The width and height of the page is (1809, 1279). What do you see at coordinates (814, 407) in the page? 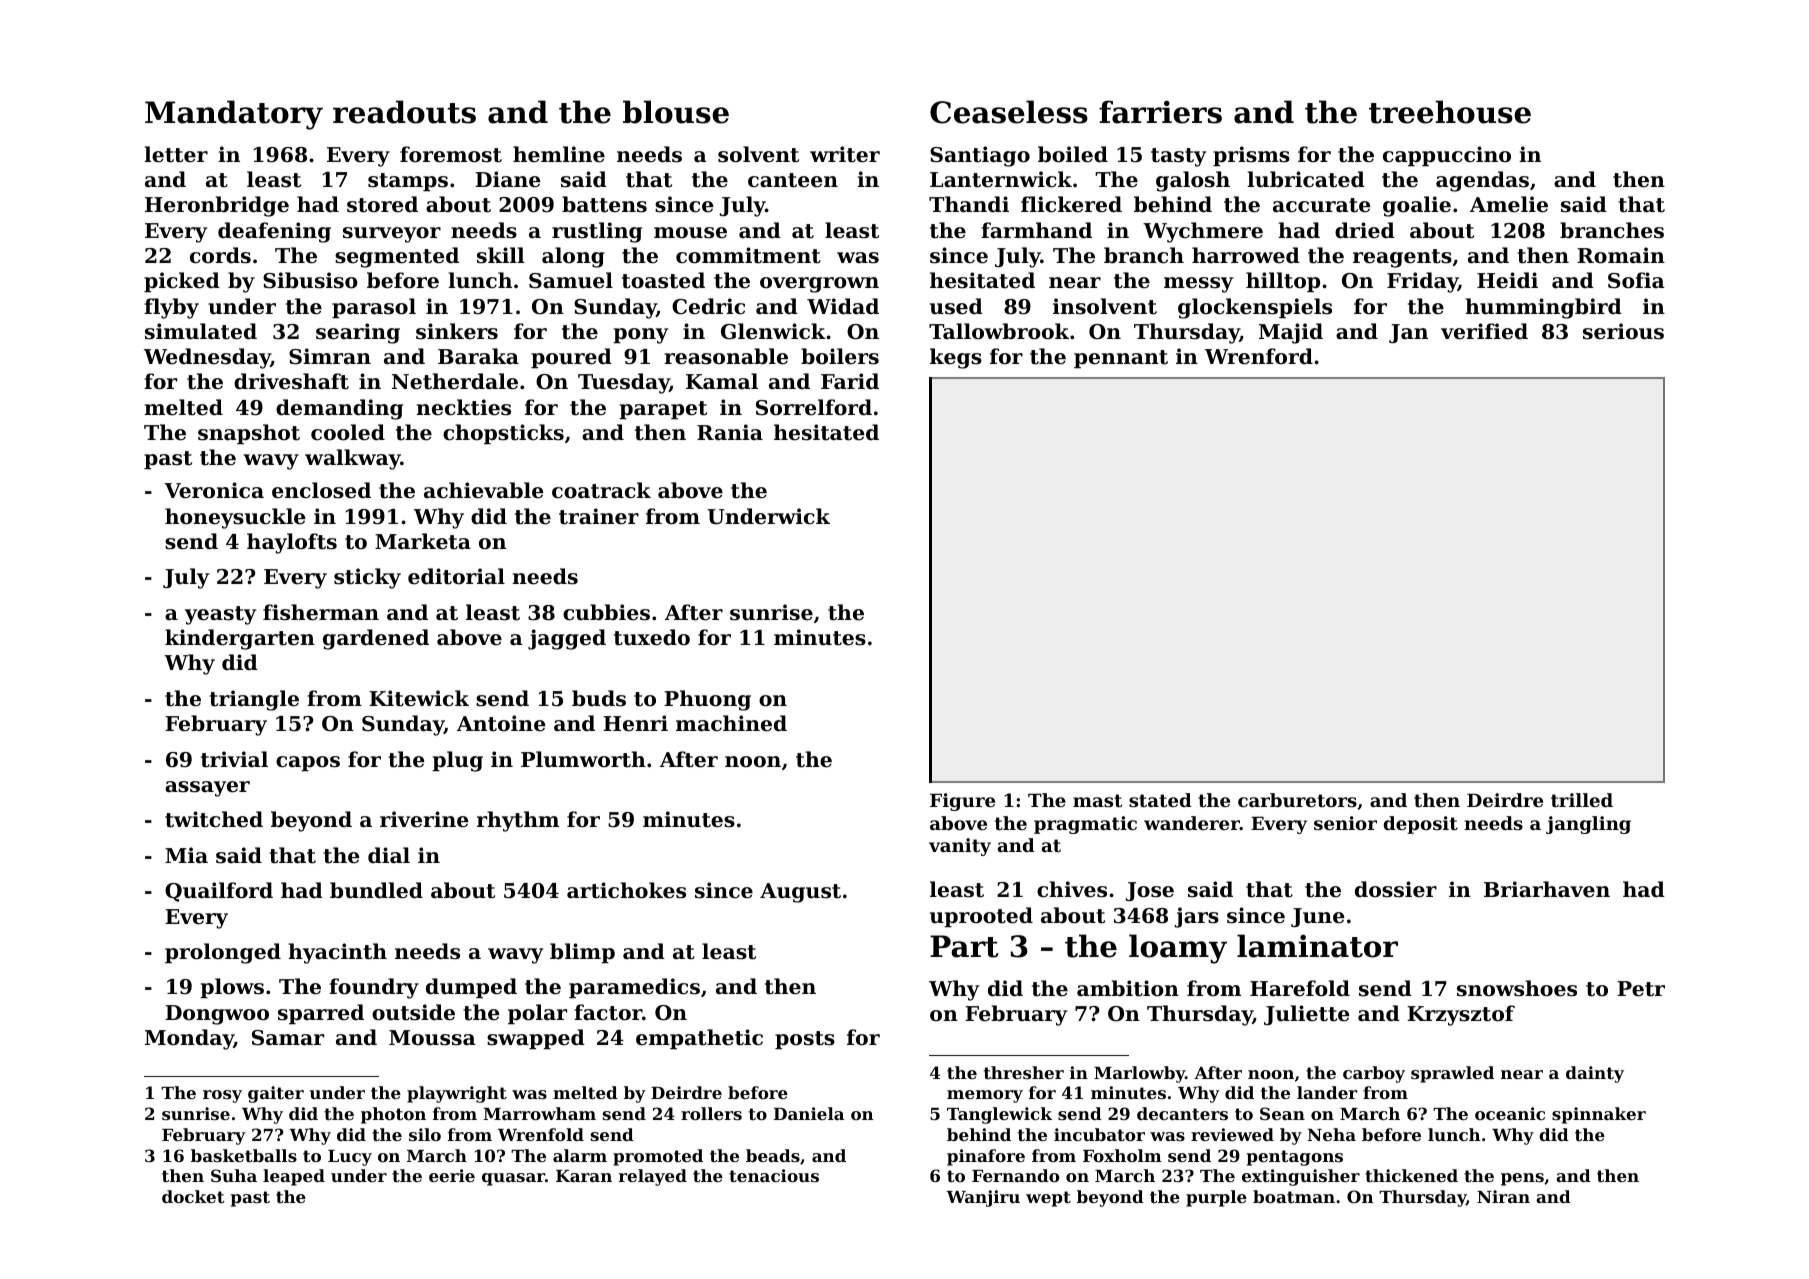
I see `Sorrelford` at bounding box center [814, 407].
